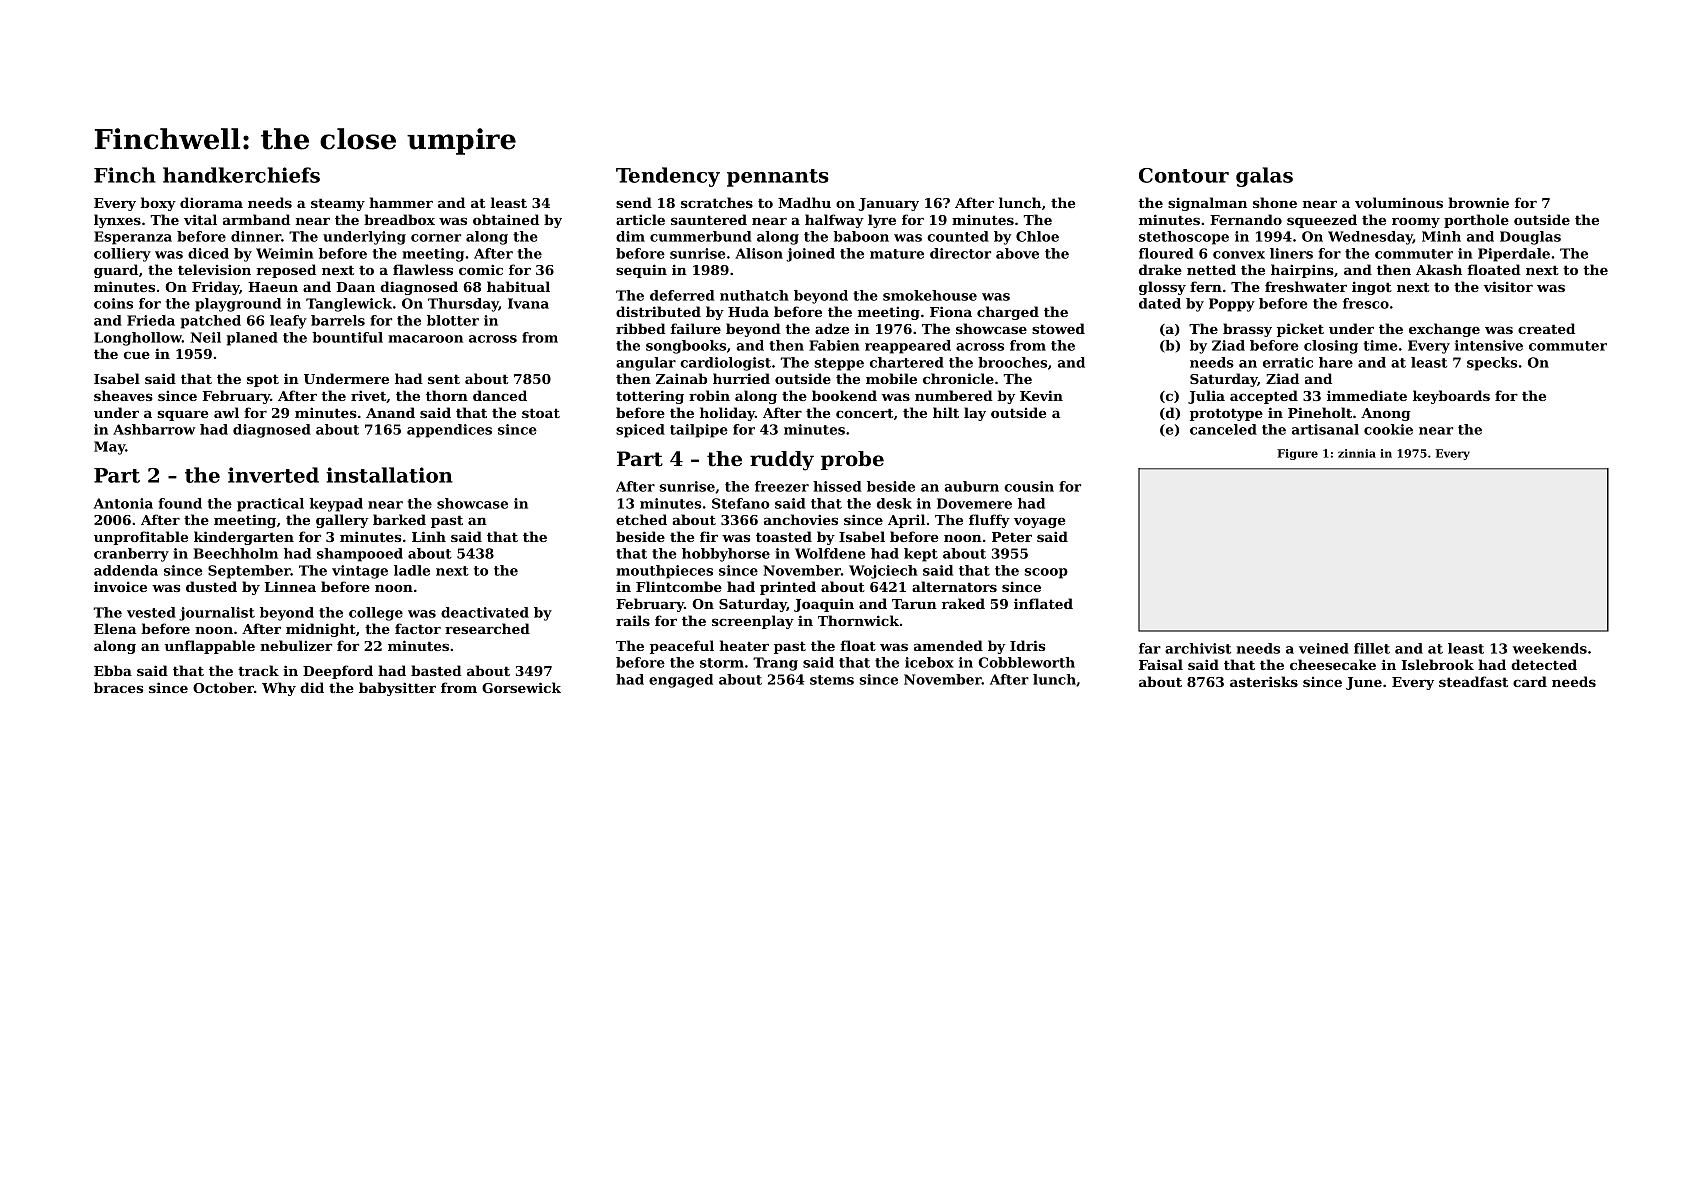  What do you see at coordinates (930, 295) in the screenshot?
I see `smokehouse` at bounding box center [930, 295].
